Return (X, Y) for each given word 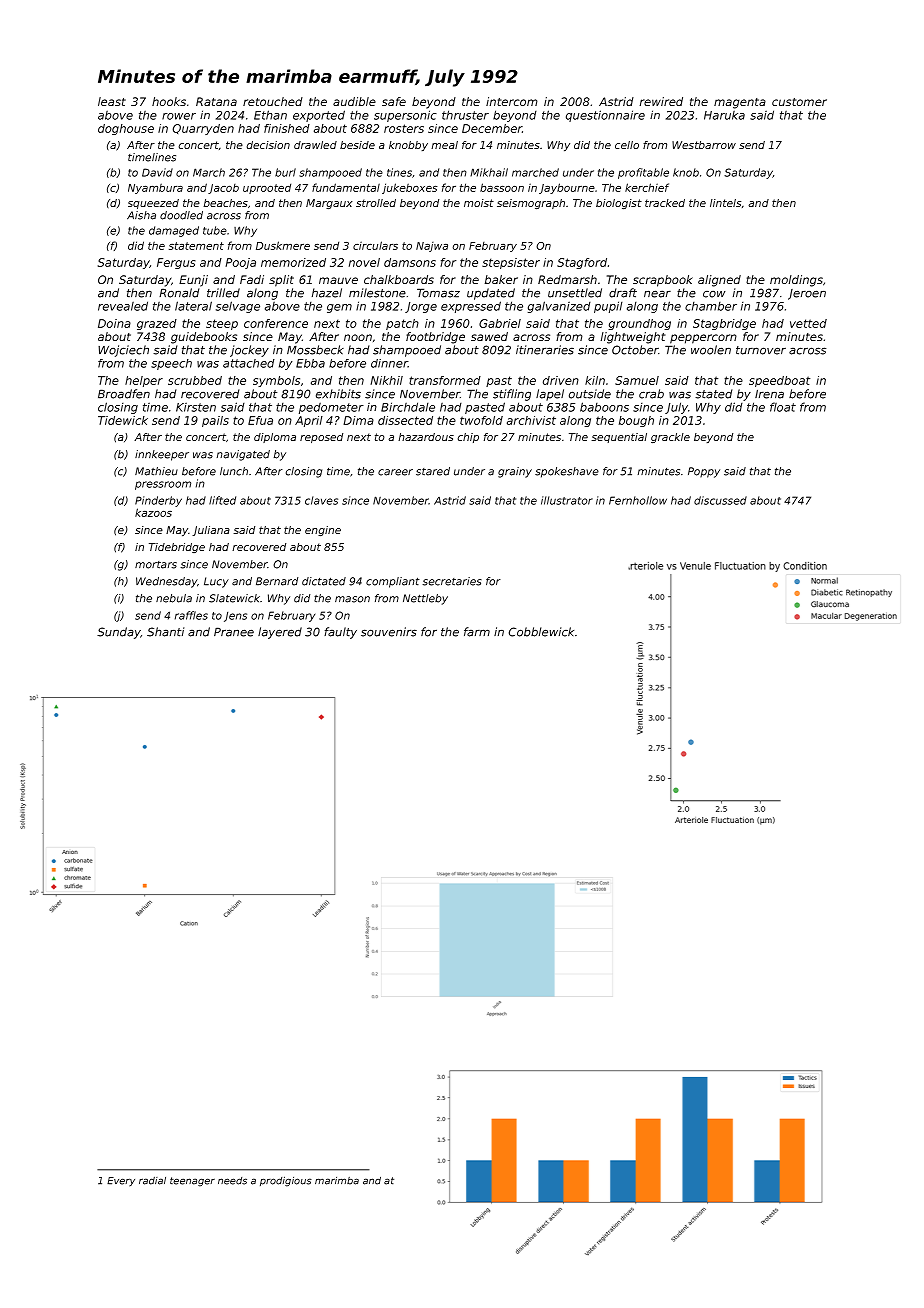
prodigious (286, 1181)
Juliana (211, 531)
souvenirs (389, 632)
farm (477, 632)
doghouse (126, 129)
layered (280, 633)
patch (402, 324)
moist (479, 203)
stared (433, 471)
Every (121, 1181)
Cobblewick (541, 632)
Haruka (724, 115)
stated (713, 394)
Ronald (179, 293)
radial (152, 1181)
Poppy (704, 472)
